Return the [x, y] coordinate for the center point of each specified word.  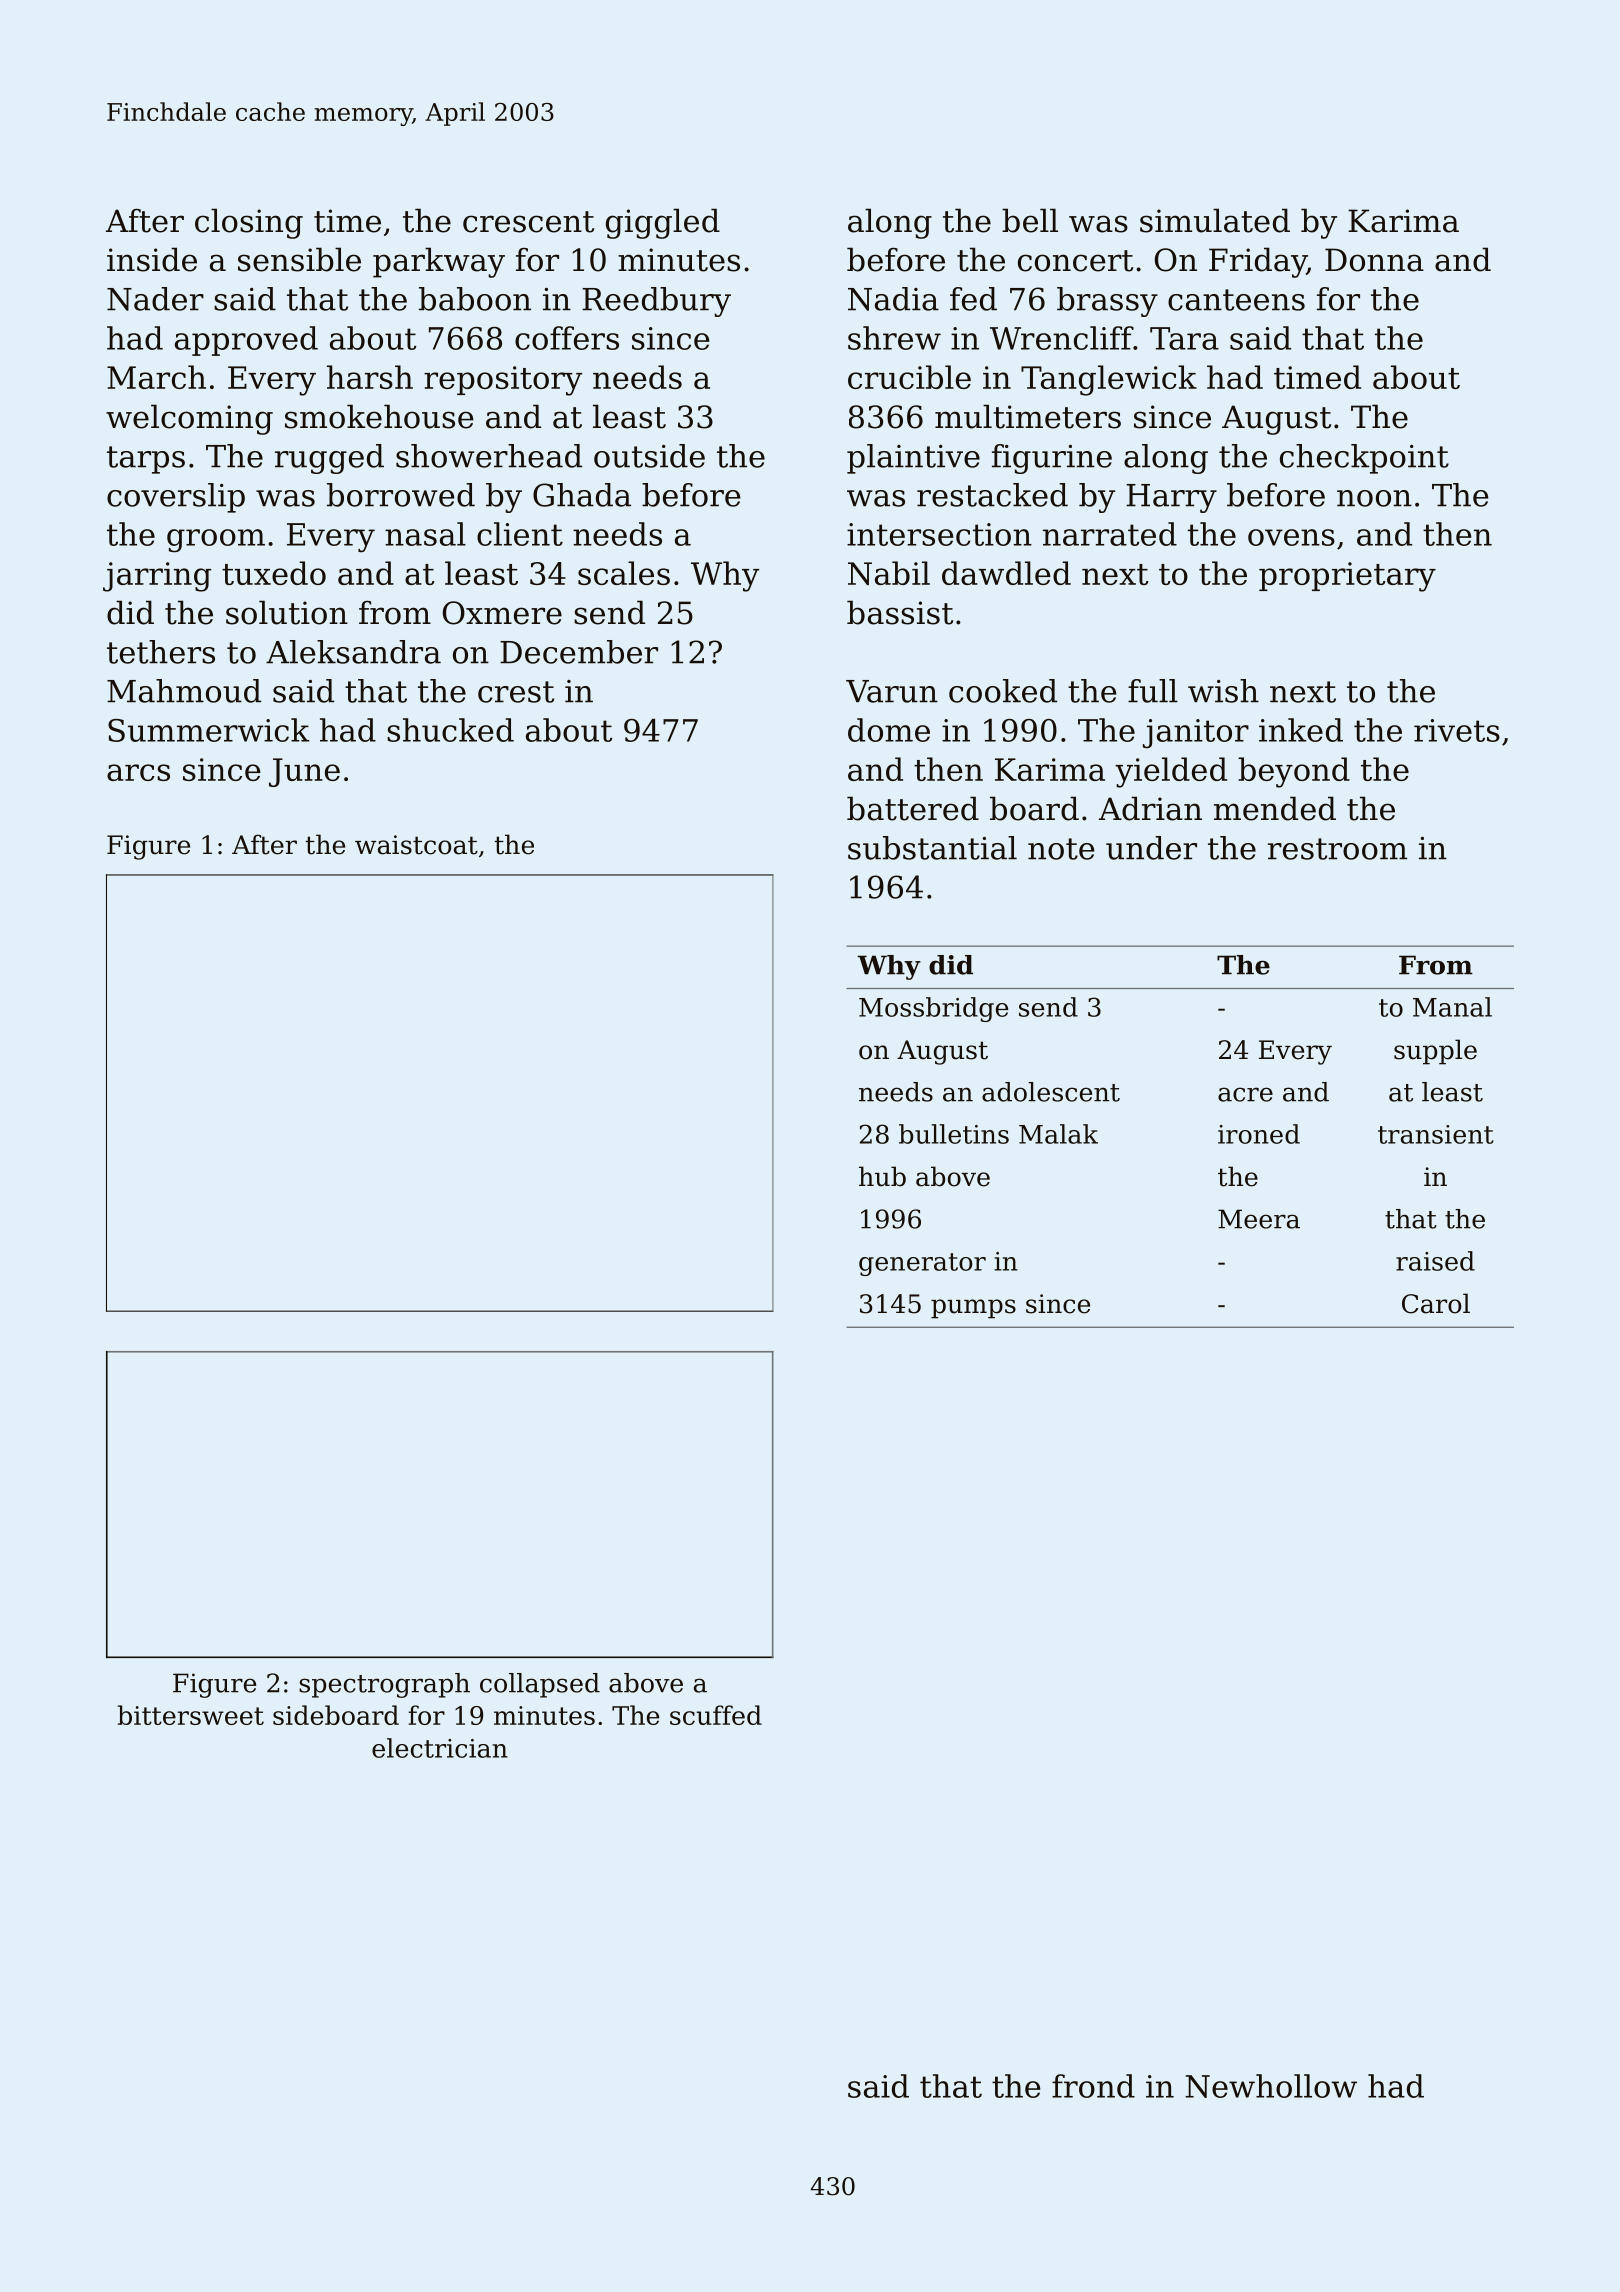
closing [249, 223]
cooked [1003, 691]
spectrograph [384, 1685]
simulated [1215, 220]
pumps [973, 1309]
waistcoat [416, 845]
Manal [1452, 1007]
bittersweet [191, 1715]
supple [1435, 1052]
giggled [663, 223]
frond [1093, 2086]
